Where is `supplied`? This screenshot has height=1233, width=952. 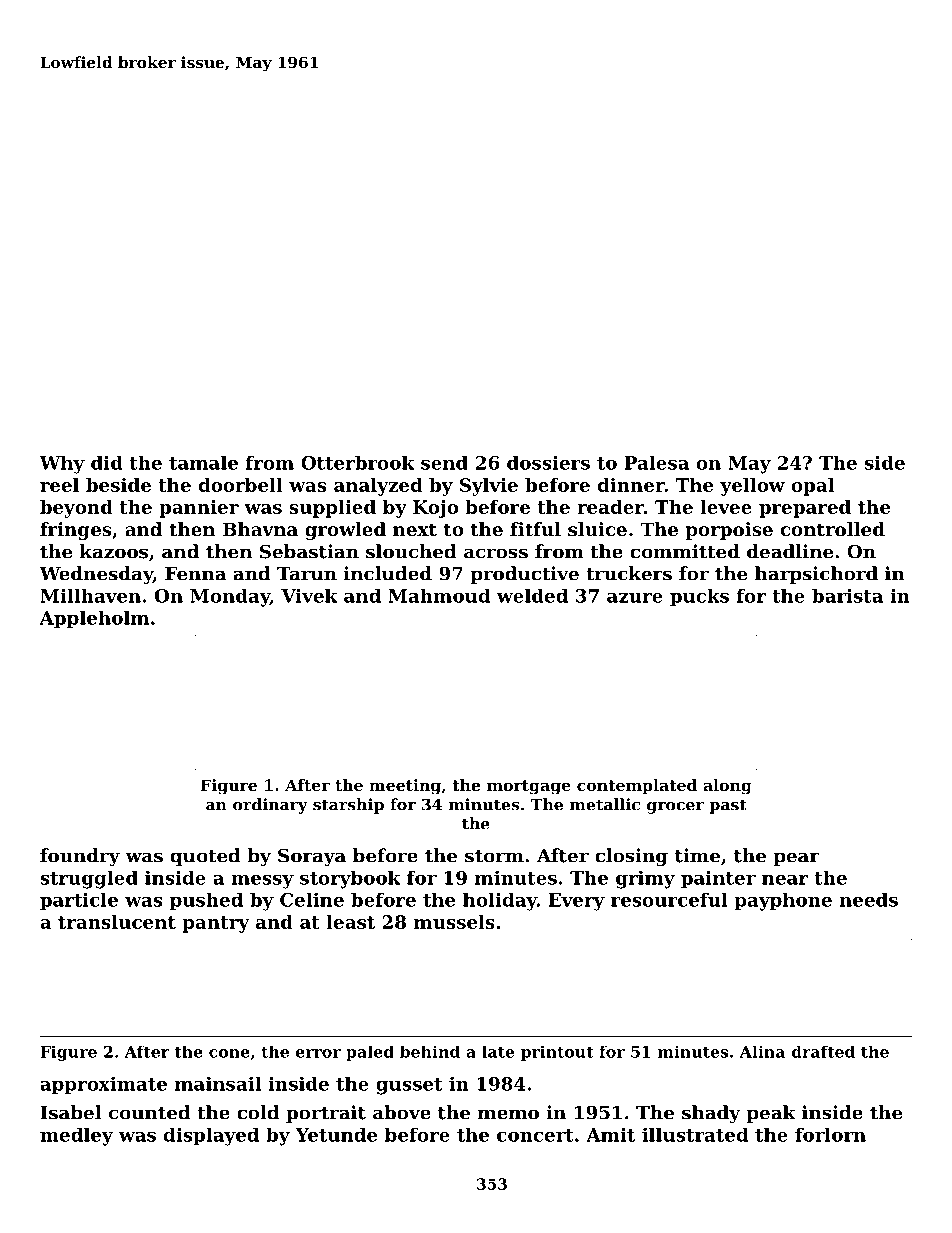 supplied is located at coordinates (332, 509).
